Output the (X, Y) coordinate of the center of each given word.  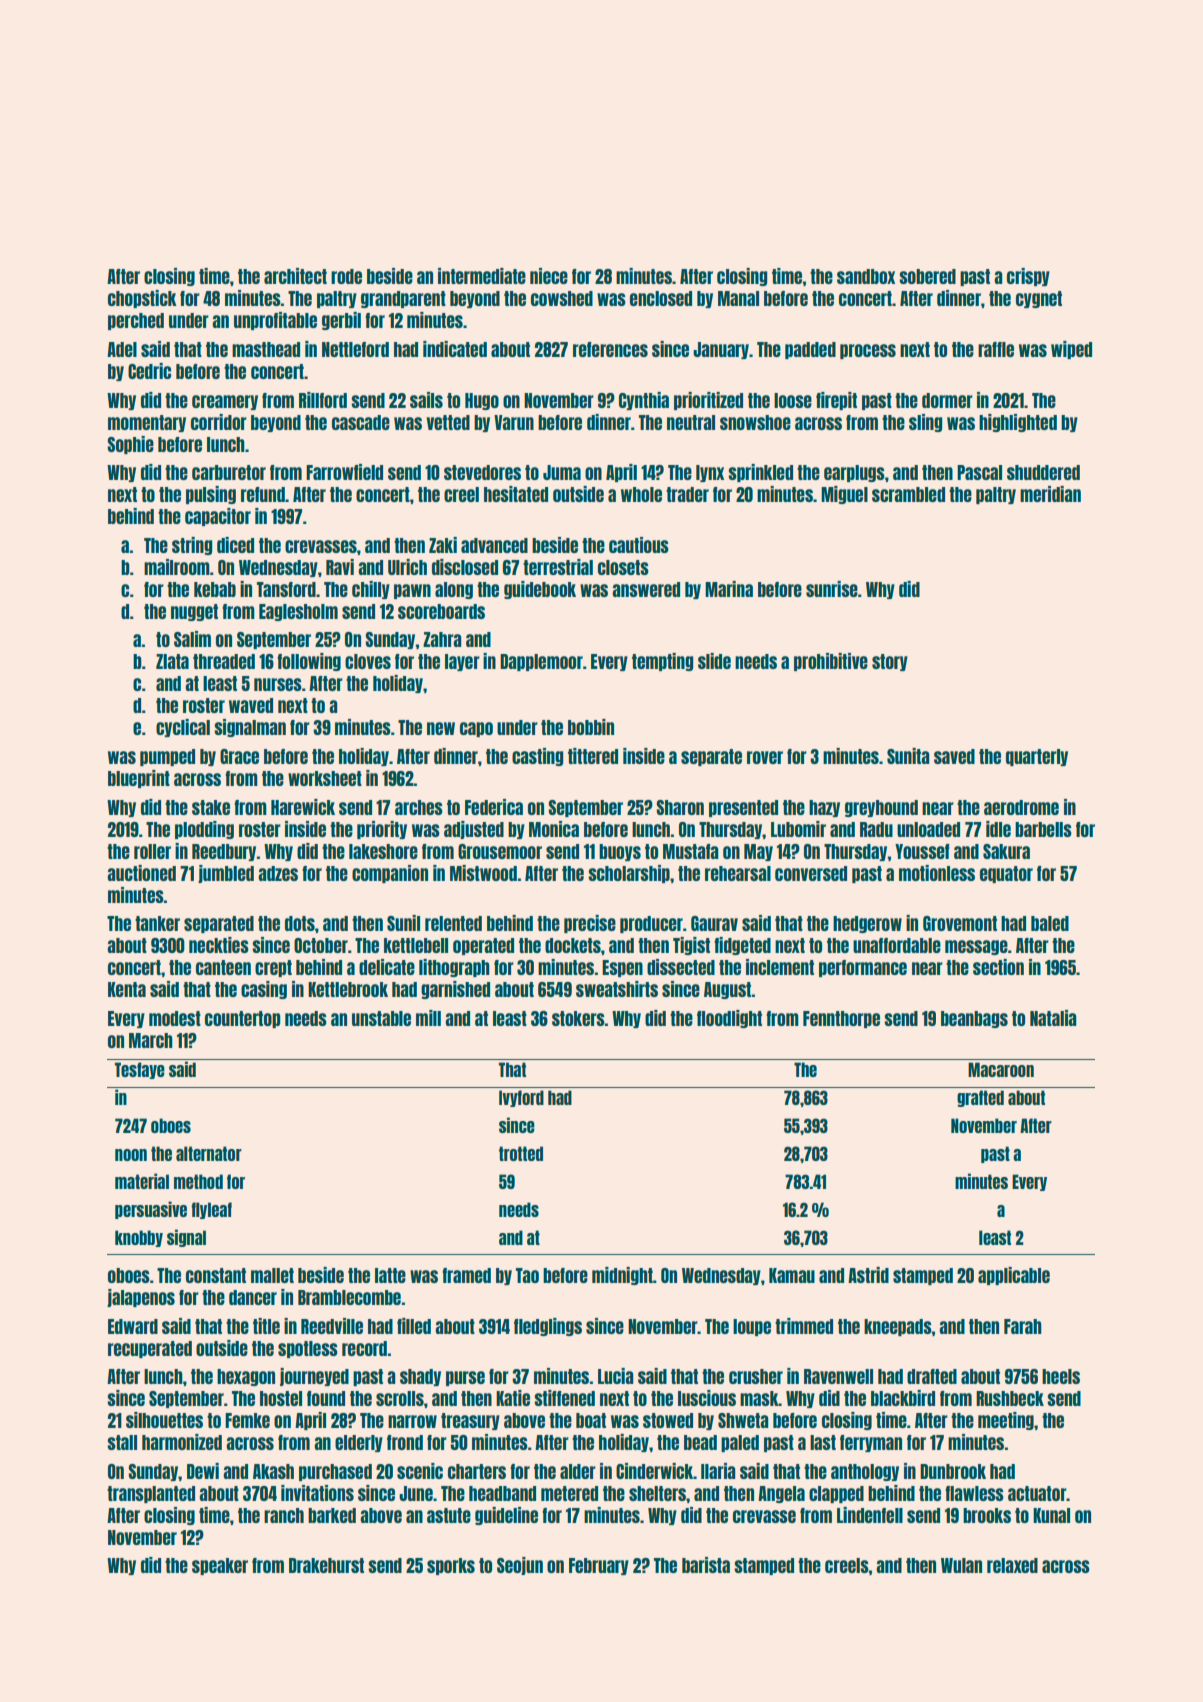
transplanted (151, 1494)
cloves (368, 661)
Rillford (323, 400)
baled (1050, 923)
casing (264, 990)
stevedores (482, 472)
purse (465, 1378)
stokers (578, 1018)
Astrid (868, 1275)
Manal (738, 298)
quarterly (1037, 757)
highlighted (1018, 423)
